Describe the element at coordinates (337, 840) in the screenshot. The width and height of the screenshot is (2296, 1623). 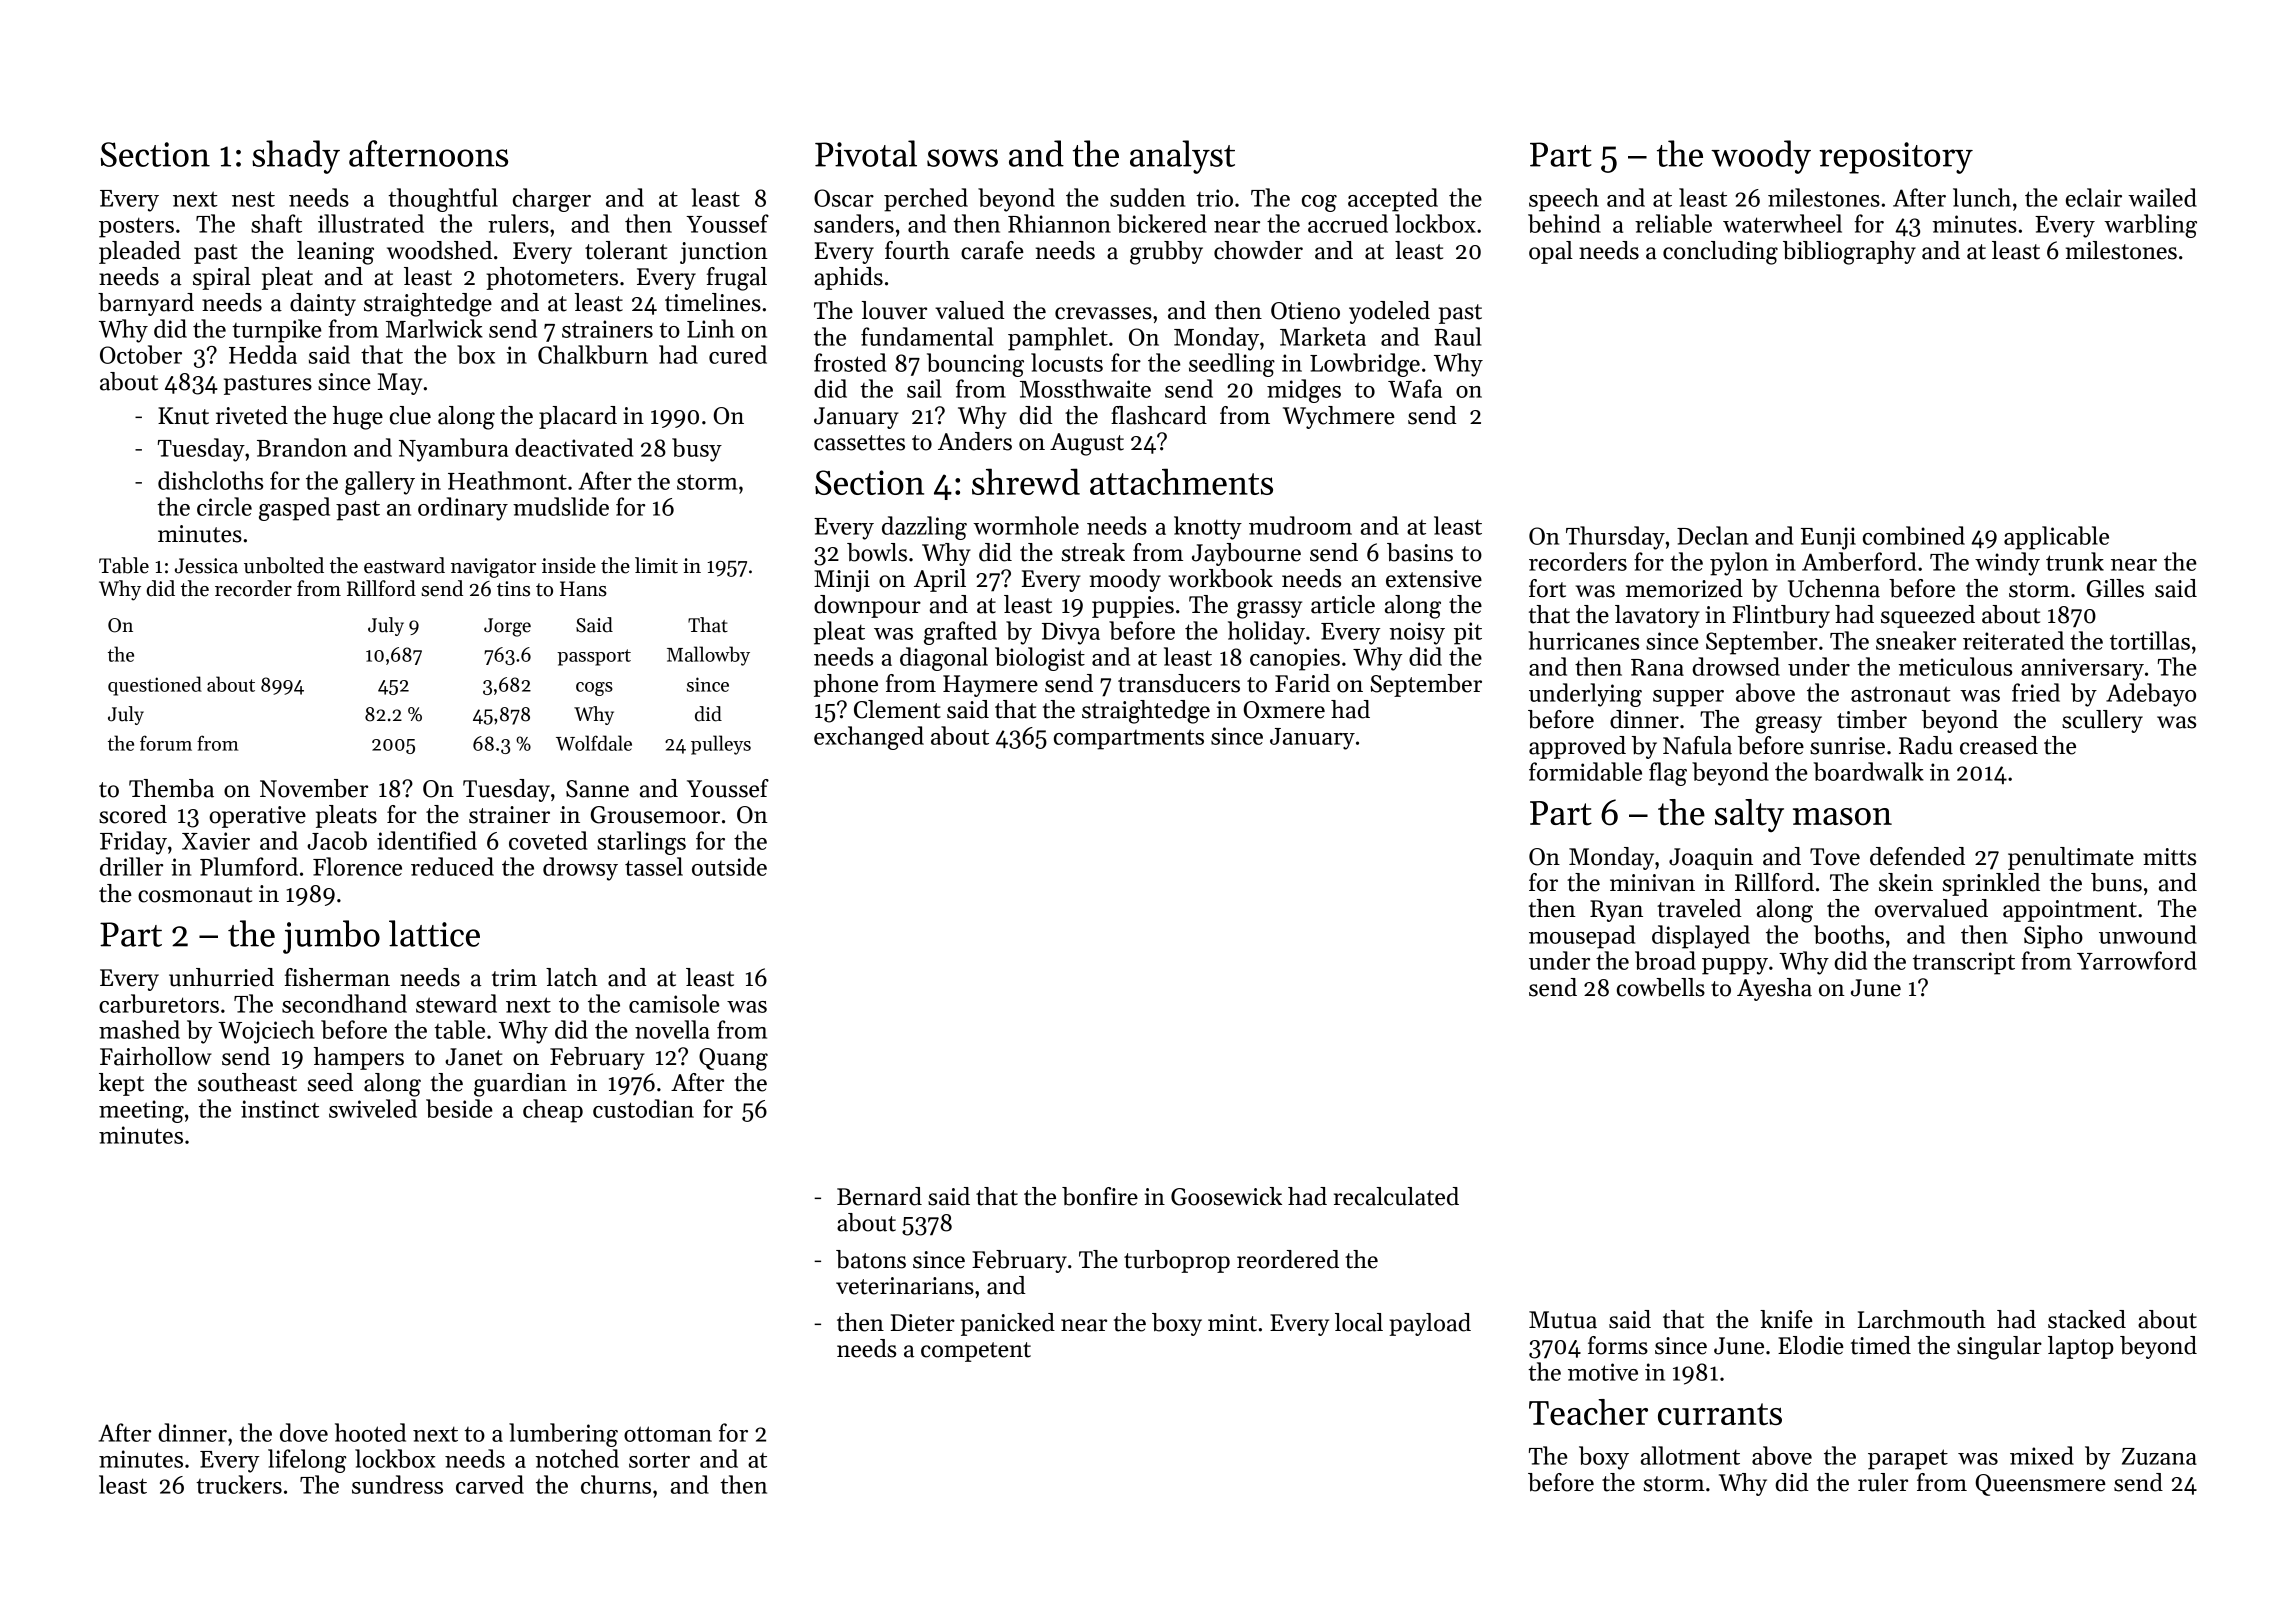
I see `Jacob` at that location.
